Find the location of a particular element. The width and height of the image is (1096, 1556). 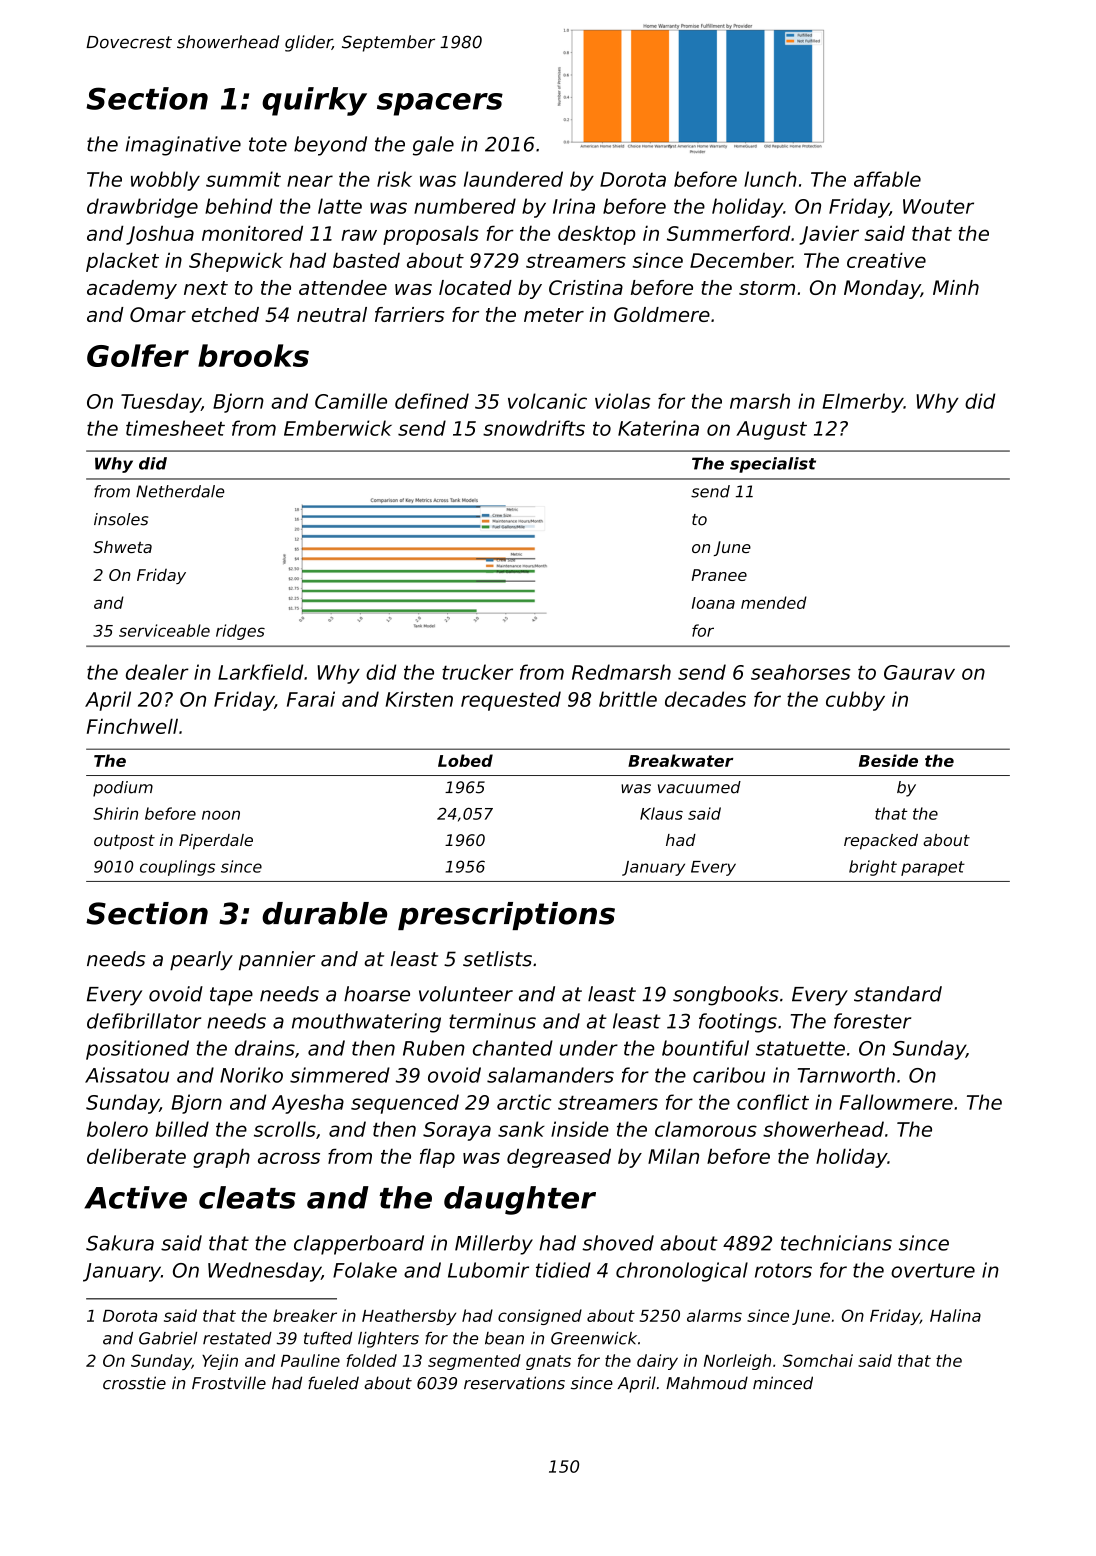

etched is located at coordinates (225, 314).
